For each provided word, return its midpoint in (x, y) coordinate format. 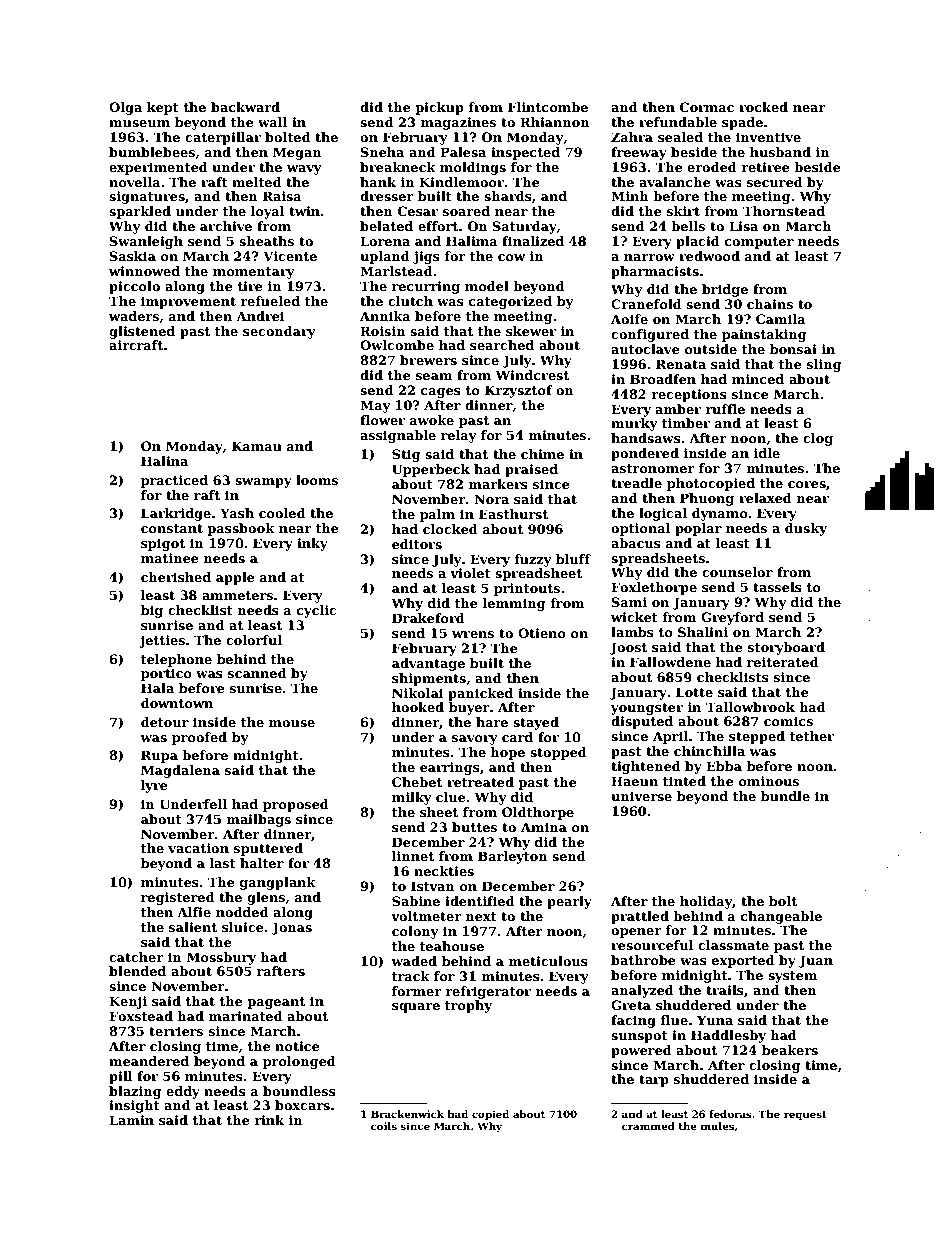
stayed (536, 723)
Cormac (707, 107)
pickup (439, 108)
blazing (135, 1092)
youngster (647, 709)
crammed (648, 1126)
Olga (125, 108)
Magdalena (180, 771)
